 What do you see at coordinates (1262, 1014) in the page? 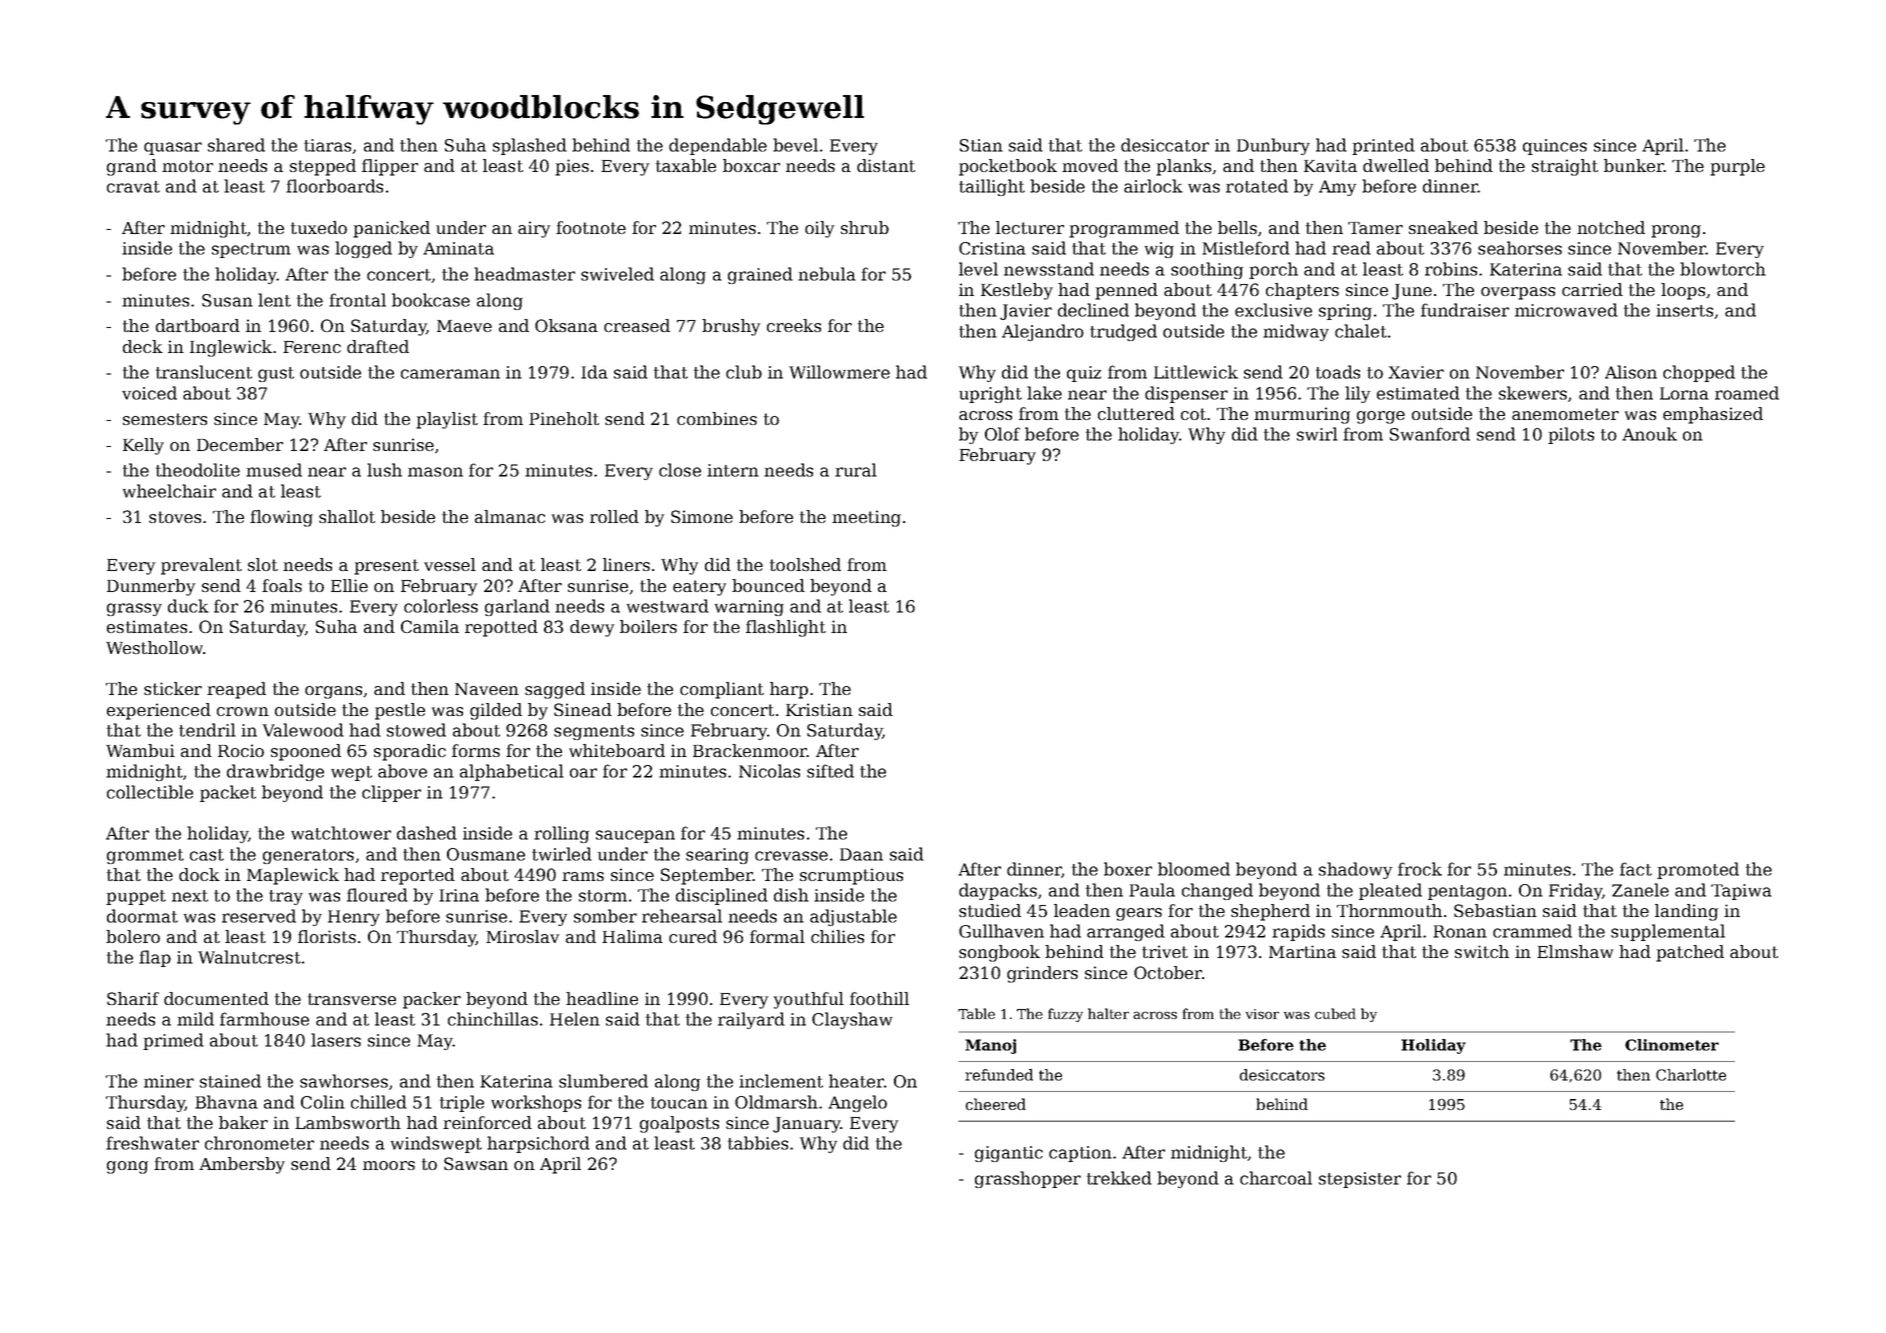
I see `visor` at bounding box center [1262, 1014].
